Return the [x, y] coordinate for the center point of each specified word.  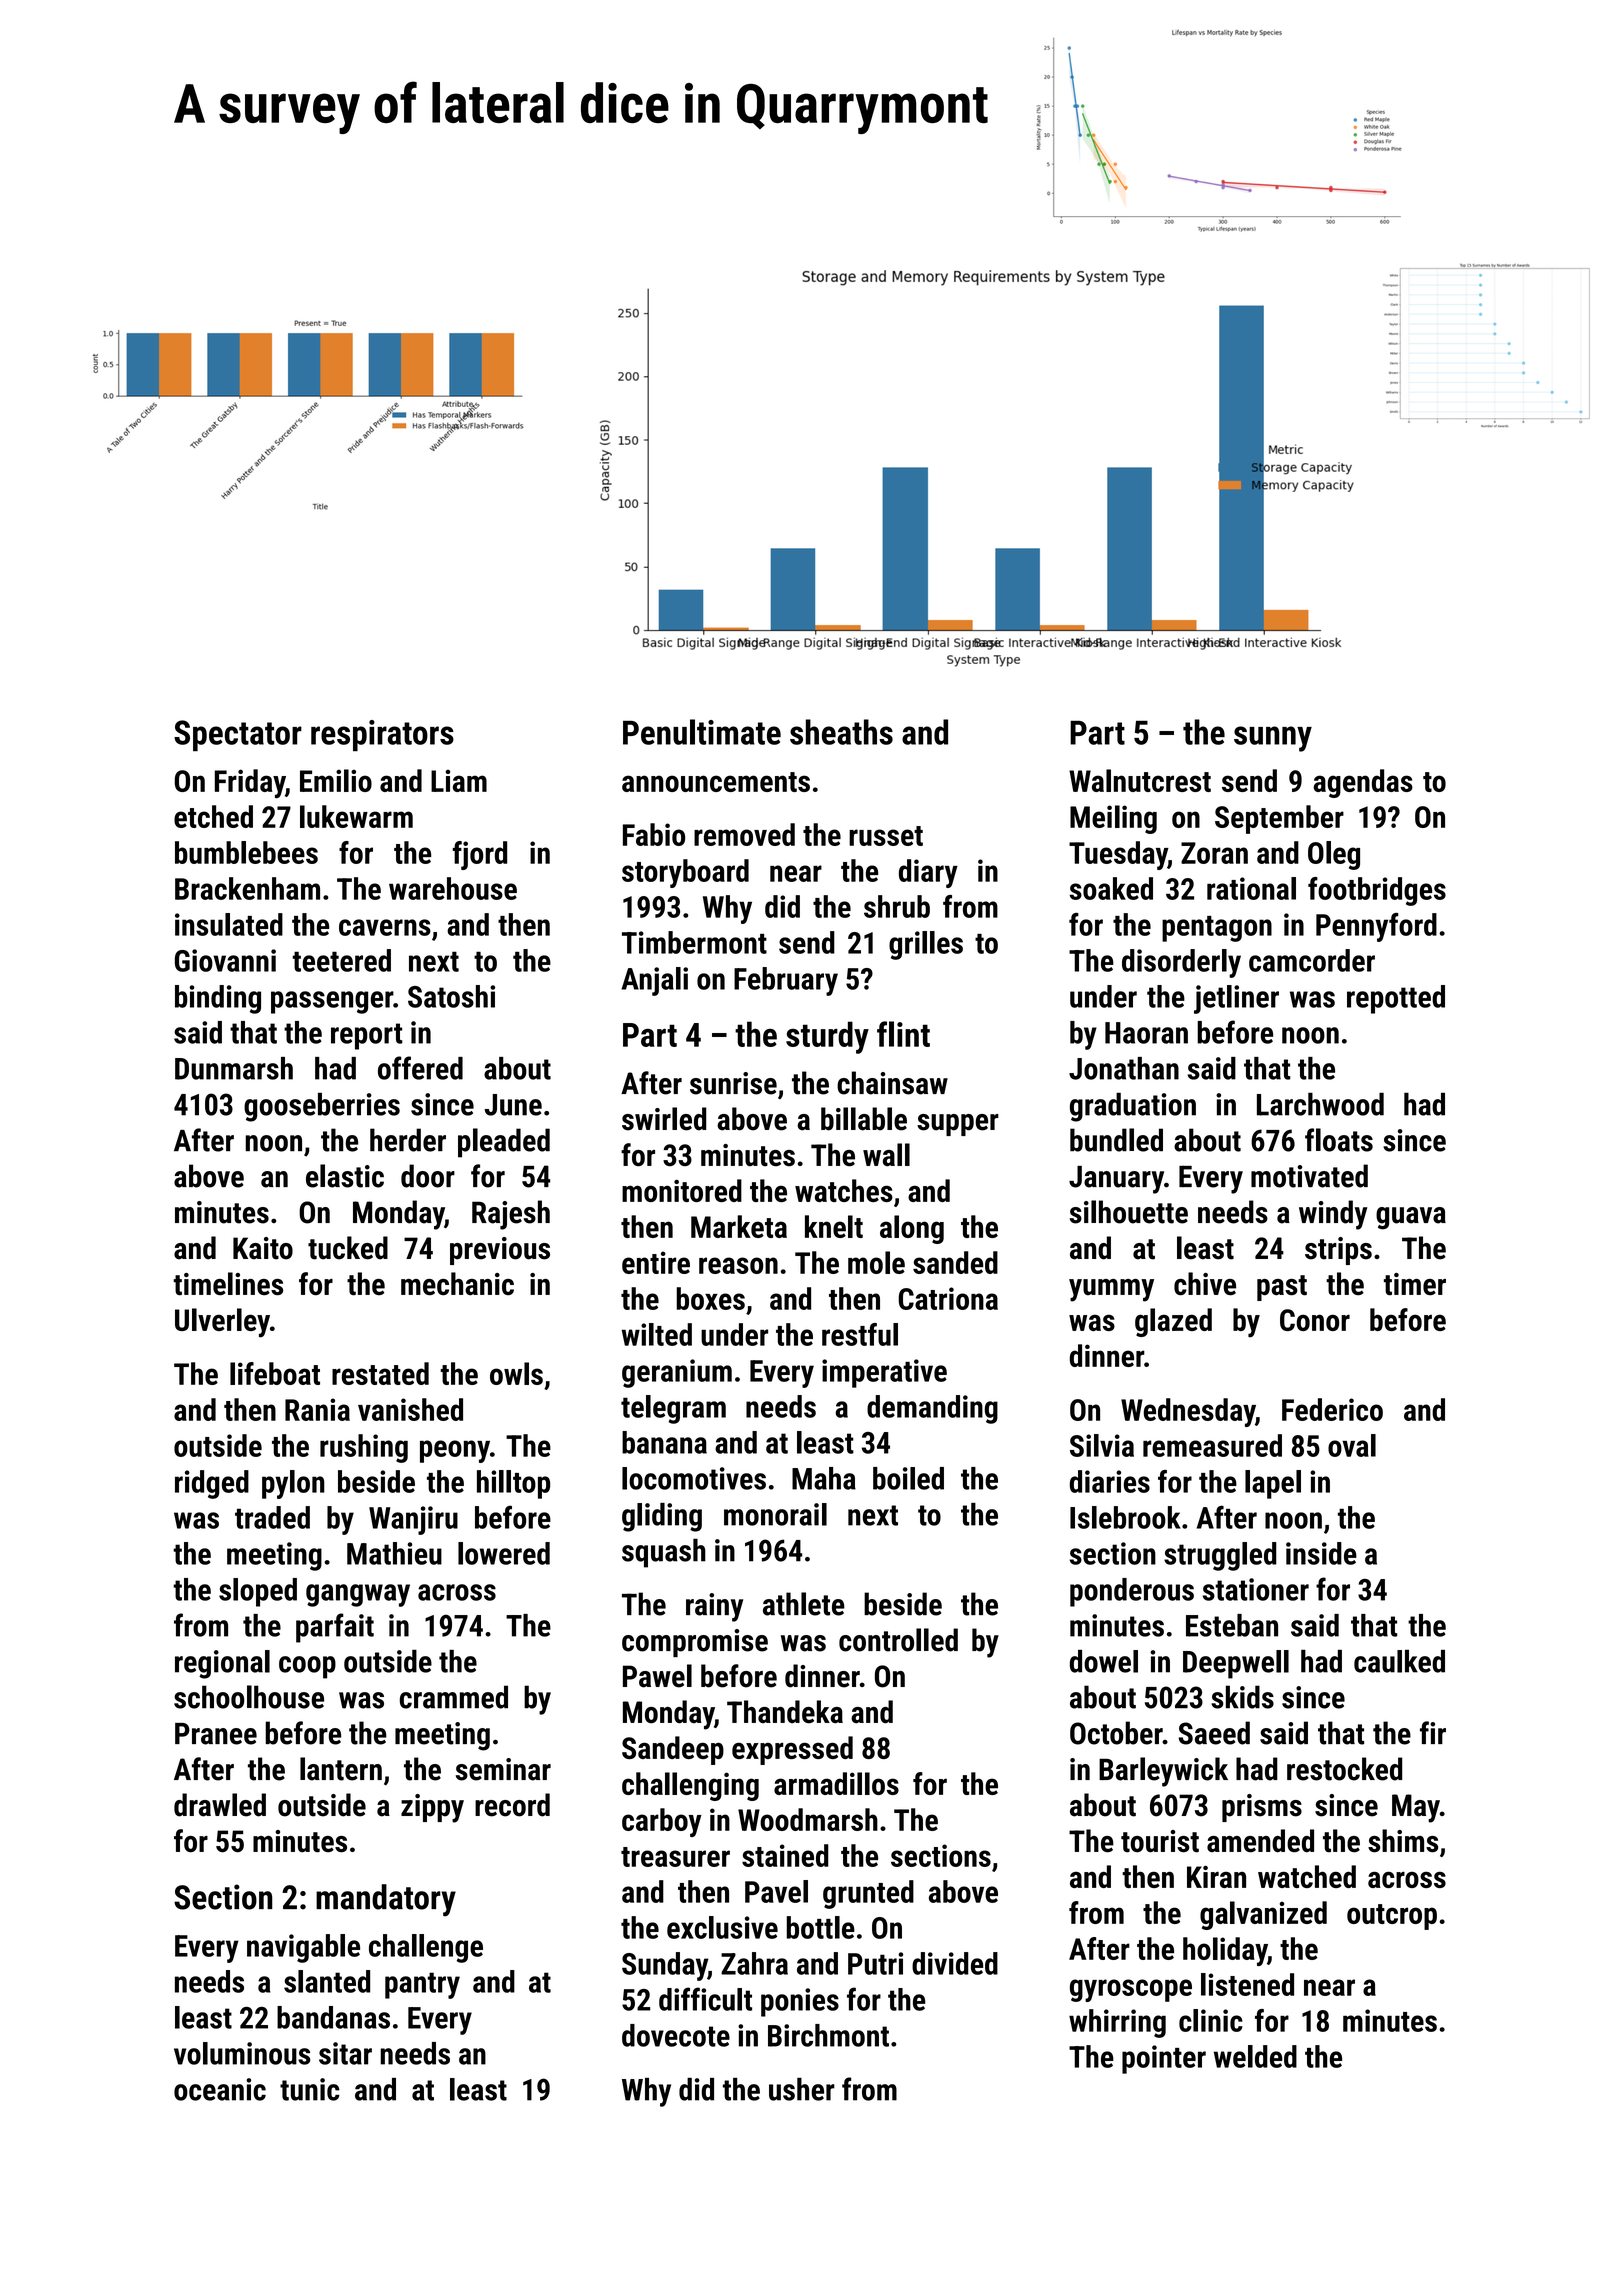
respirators [382, 735]
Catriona [948, 1298]
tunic [310, 2089]
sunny [1273, 739]
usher [802, 2089]
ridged [212, 1484]
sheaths [841, 732]
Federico [1332, 1409]
